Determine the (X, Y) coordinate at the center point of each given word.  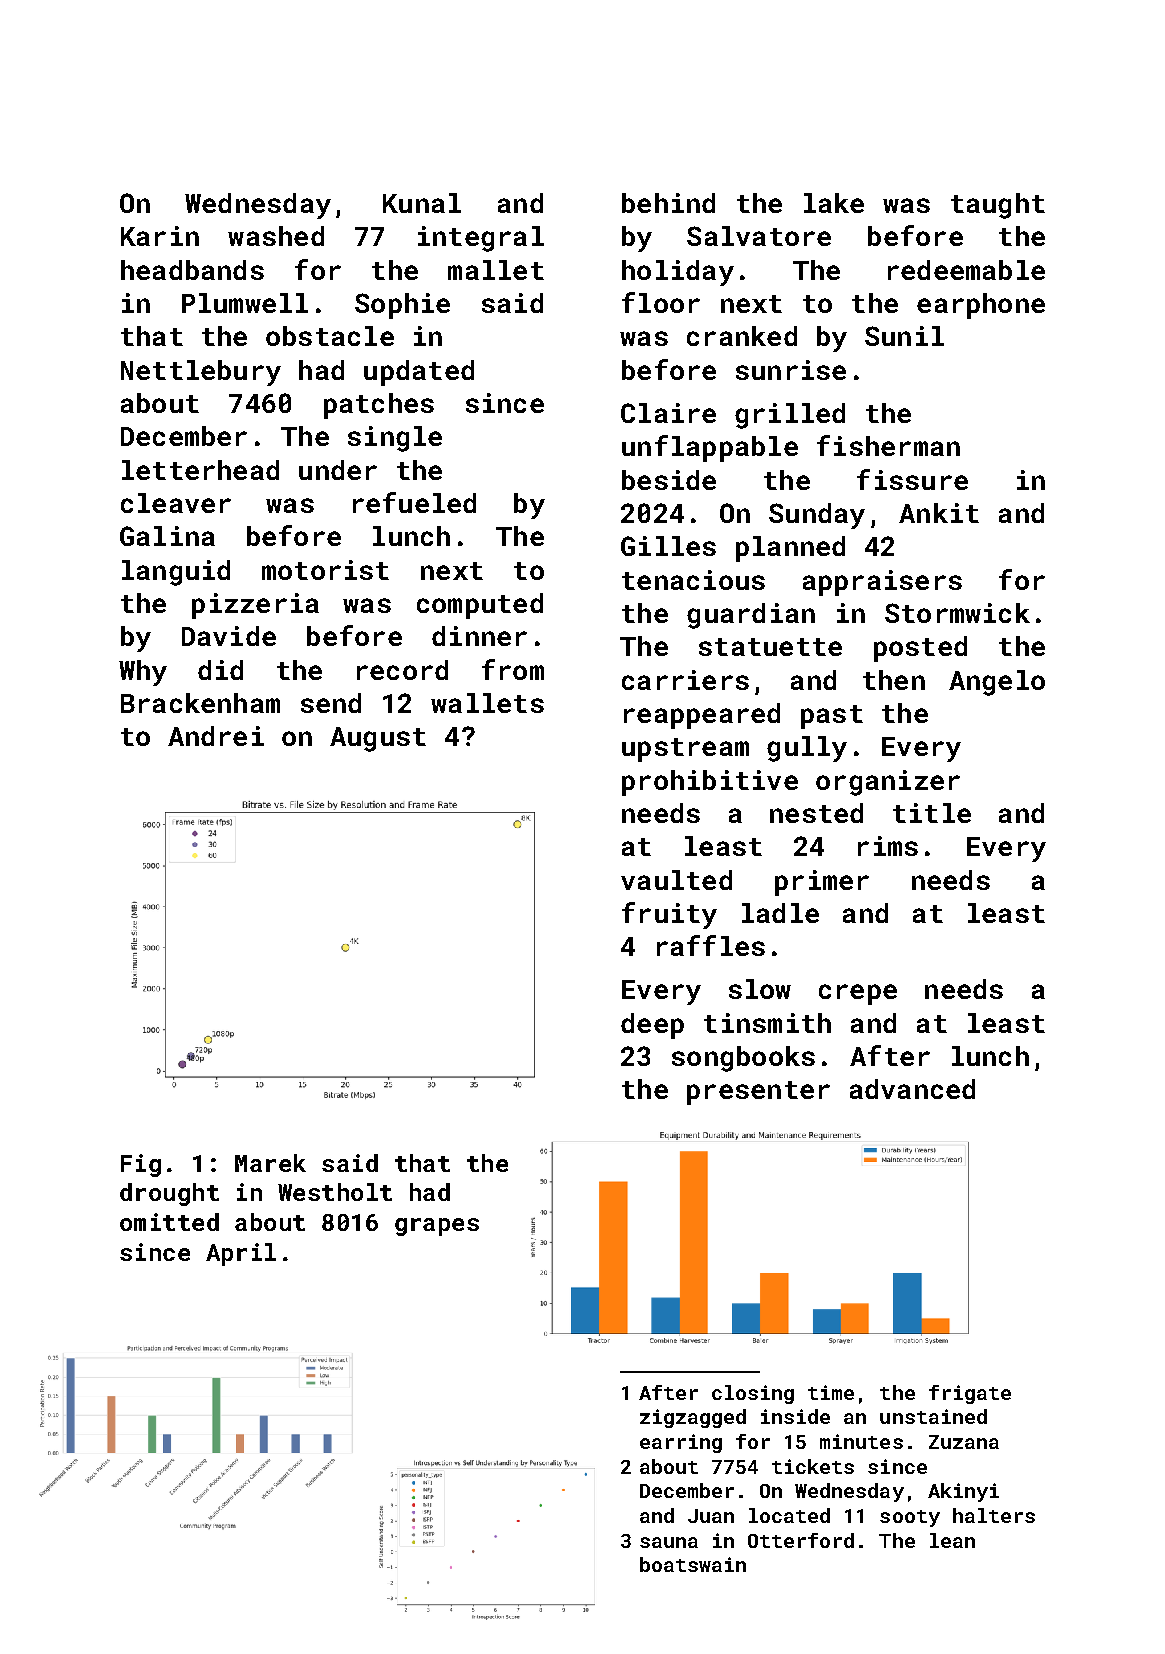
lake (834, 203)
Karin (160, 236)
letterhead (200, 470)
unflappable (710, 448)
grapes (437, 1227)
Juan (711, 1516)
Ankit (939, 513)
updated (419, 373)
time (831, 1392)
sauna (669, 1542)
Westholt (335, 1192)
